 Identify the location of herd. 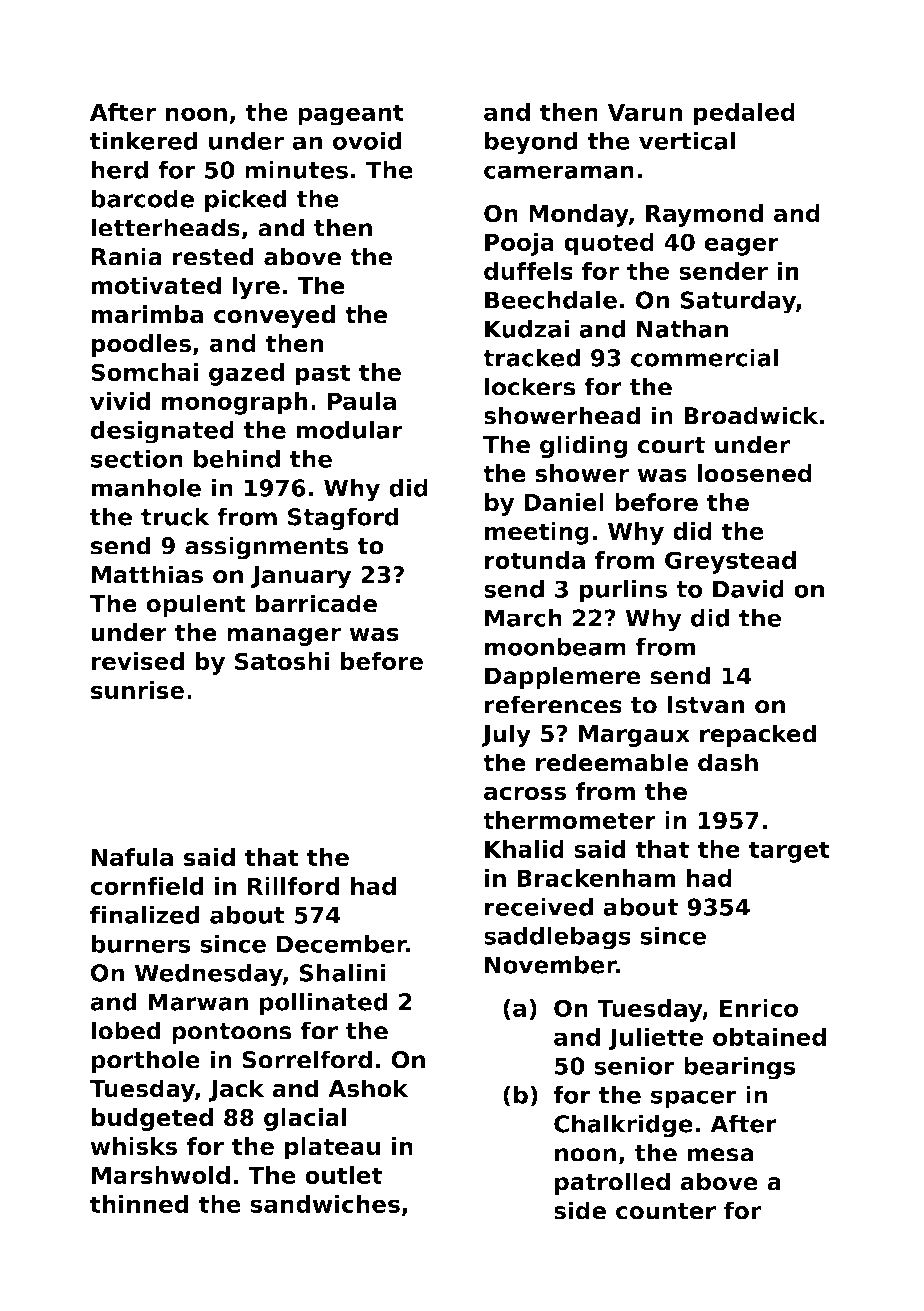
(119, 169).
